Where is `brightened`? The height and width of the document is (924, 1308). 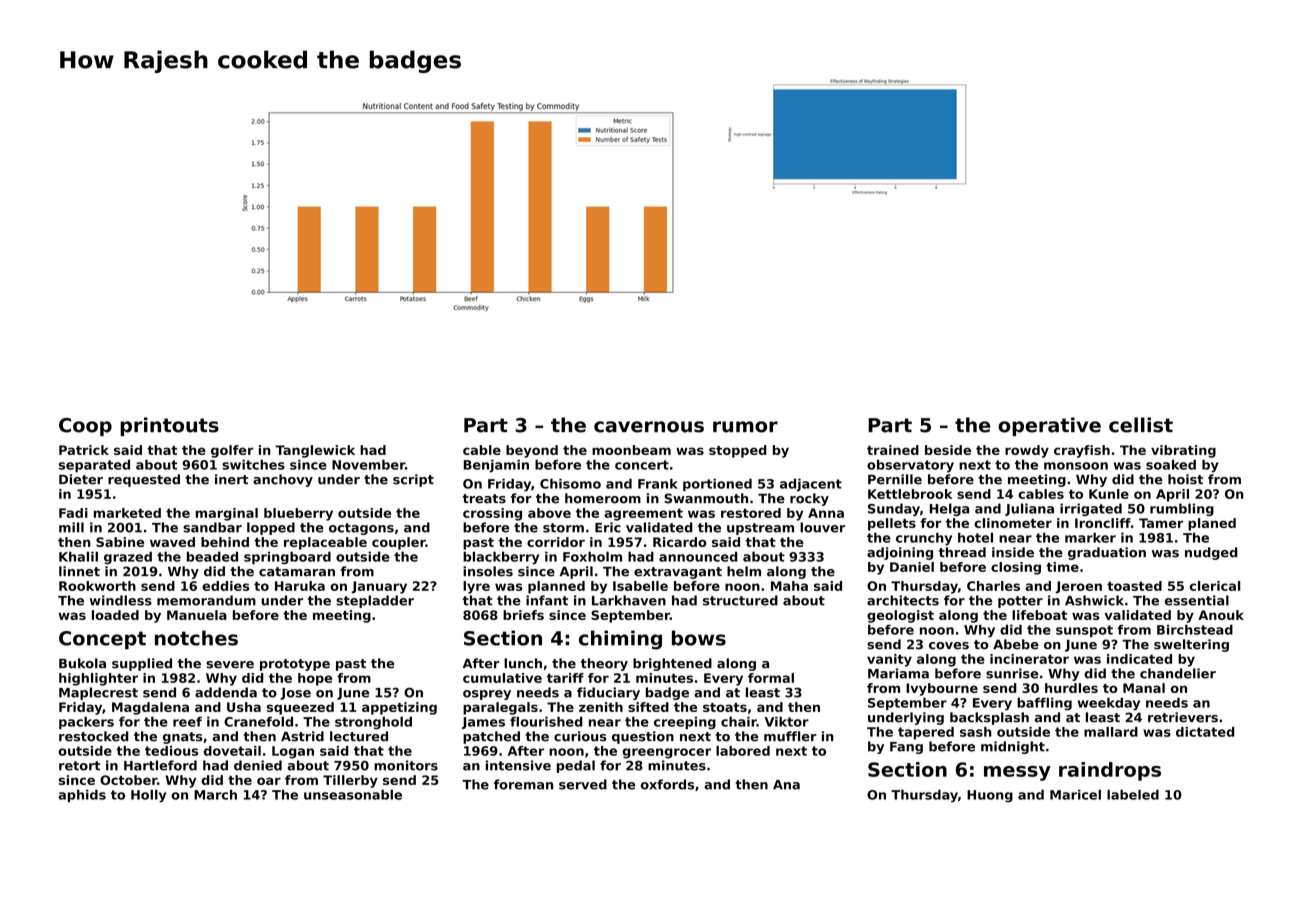
brightened is located at coordinates (672, 664).
